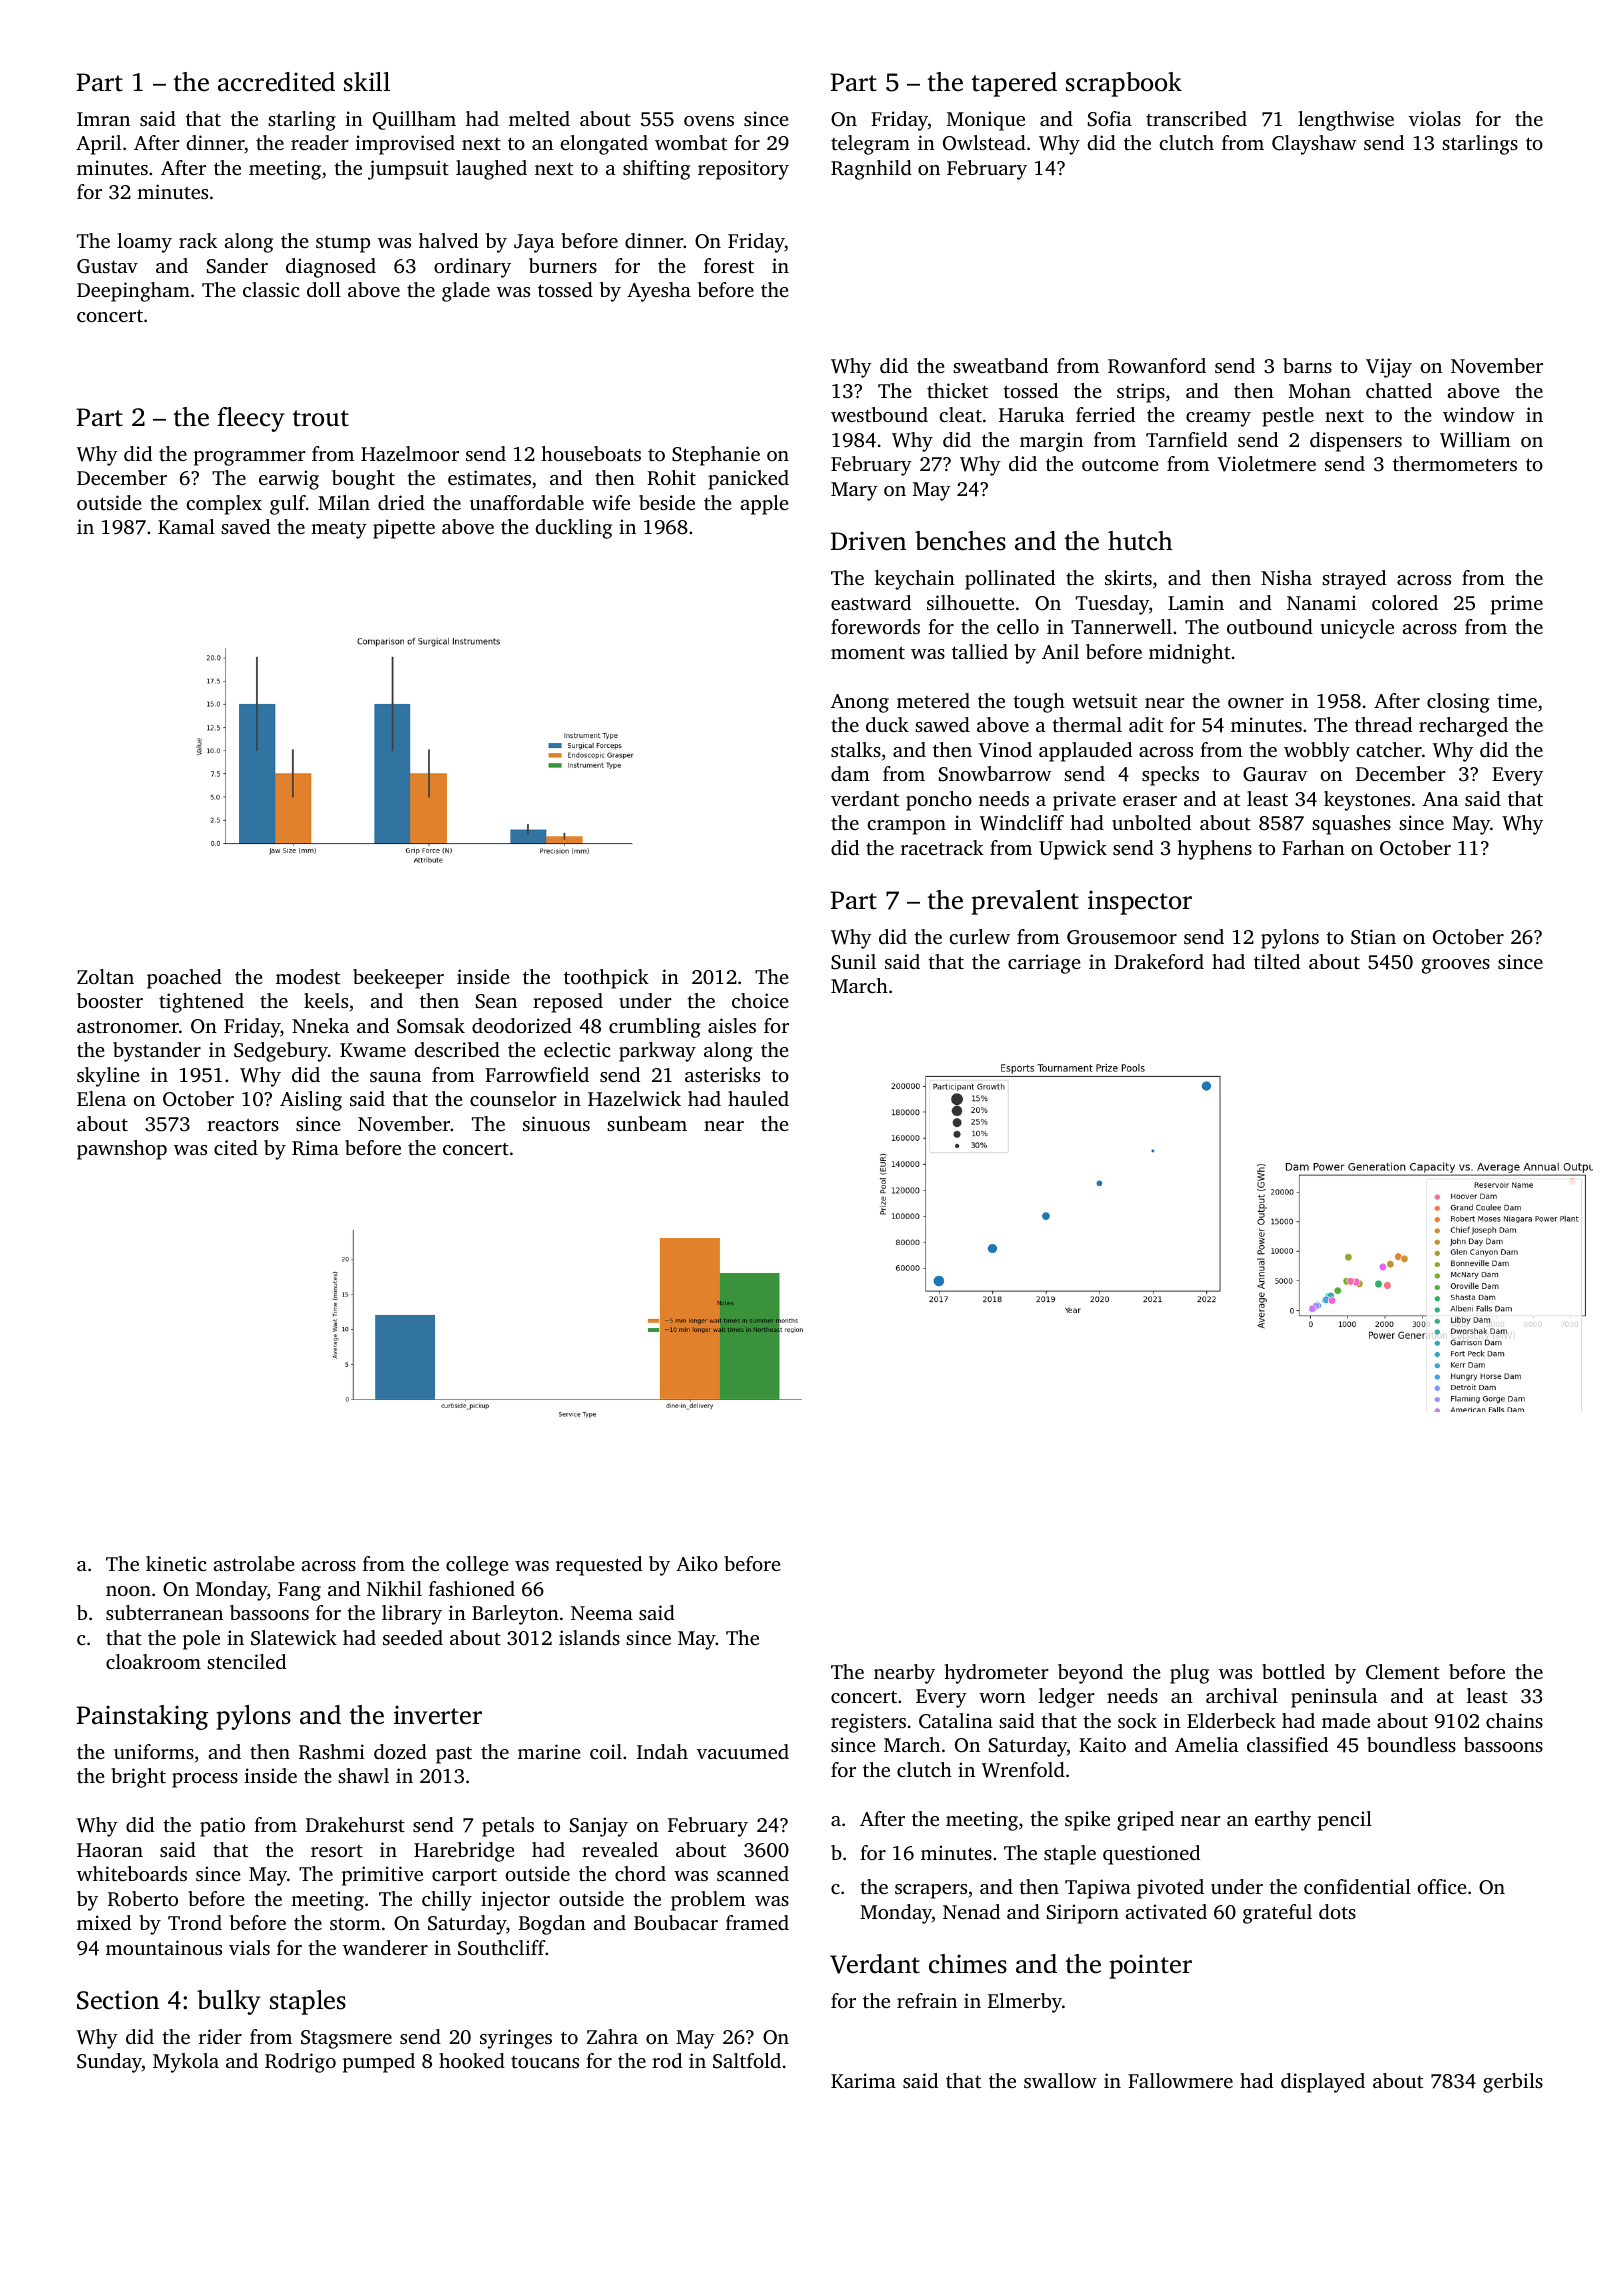 Image resolution: width=1620 pixels, height=2292 pixels. I want to click on dozed, so click(400, 1751).
